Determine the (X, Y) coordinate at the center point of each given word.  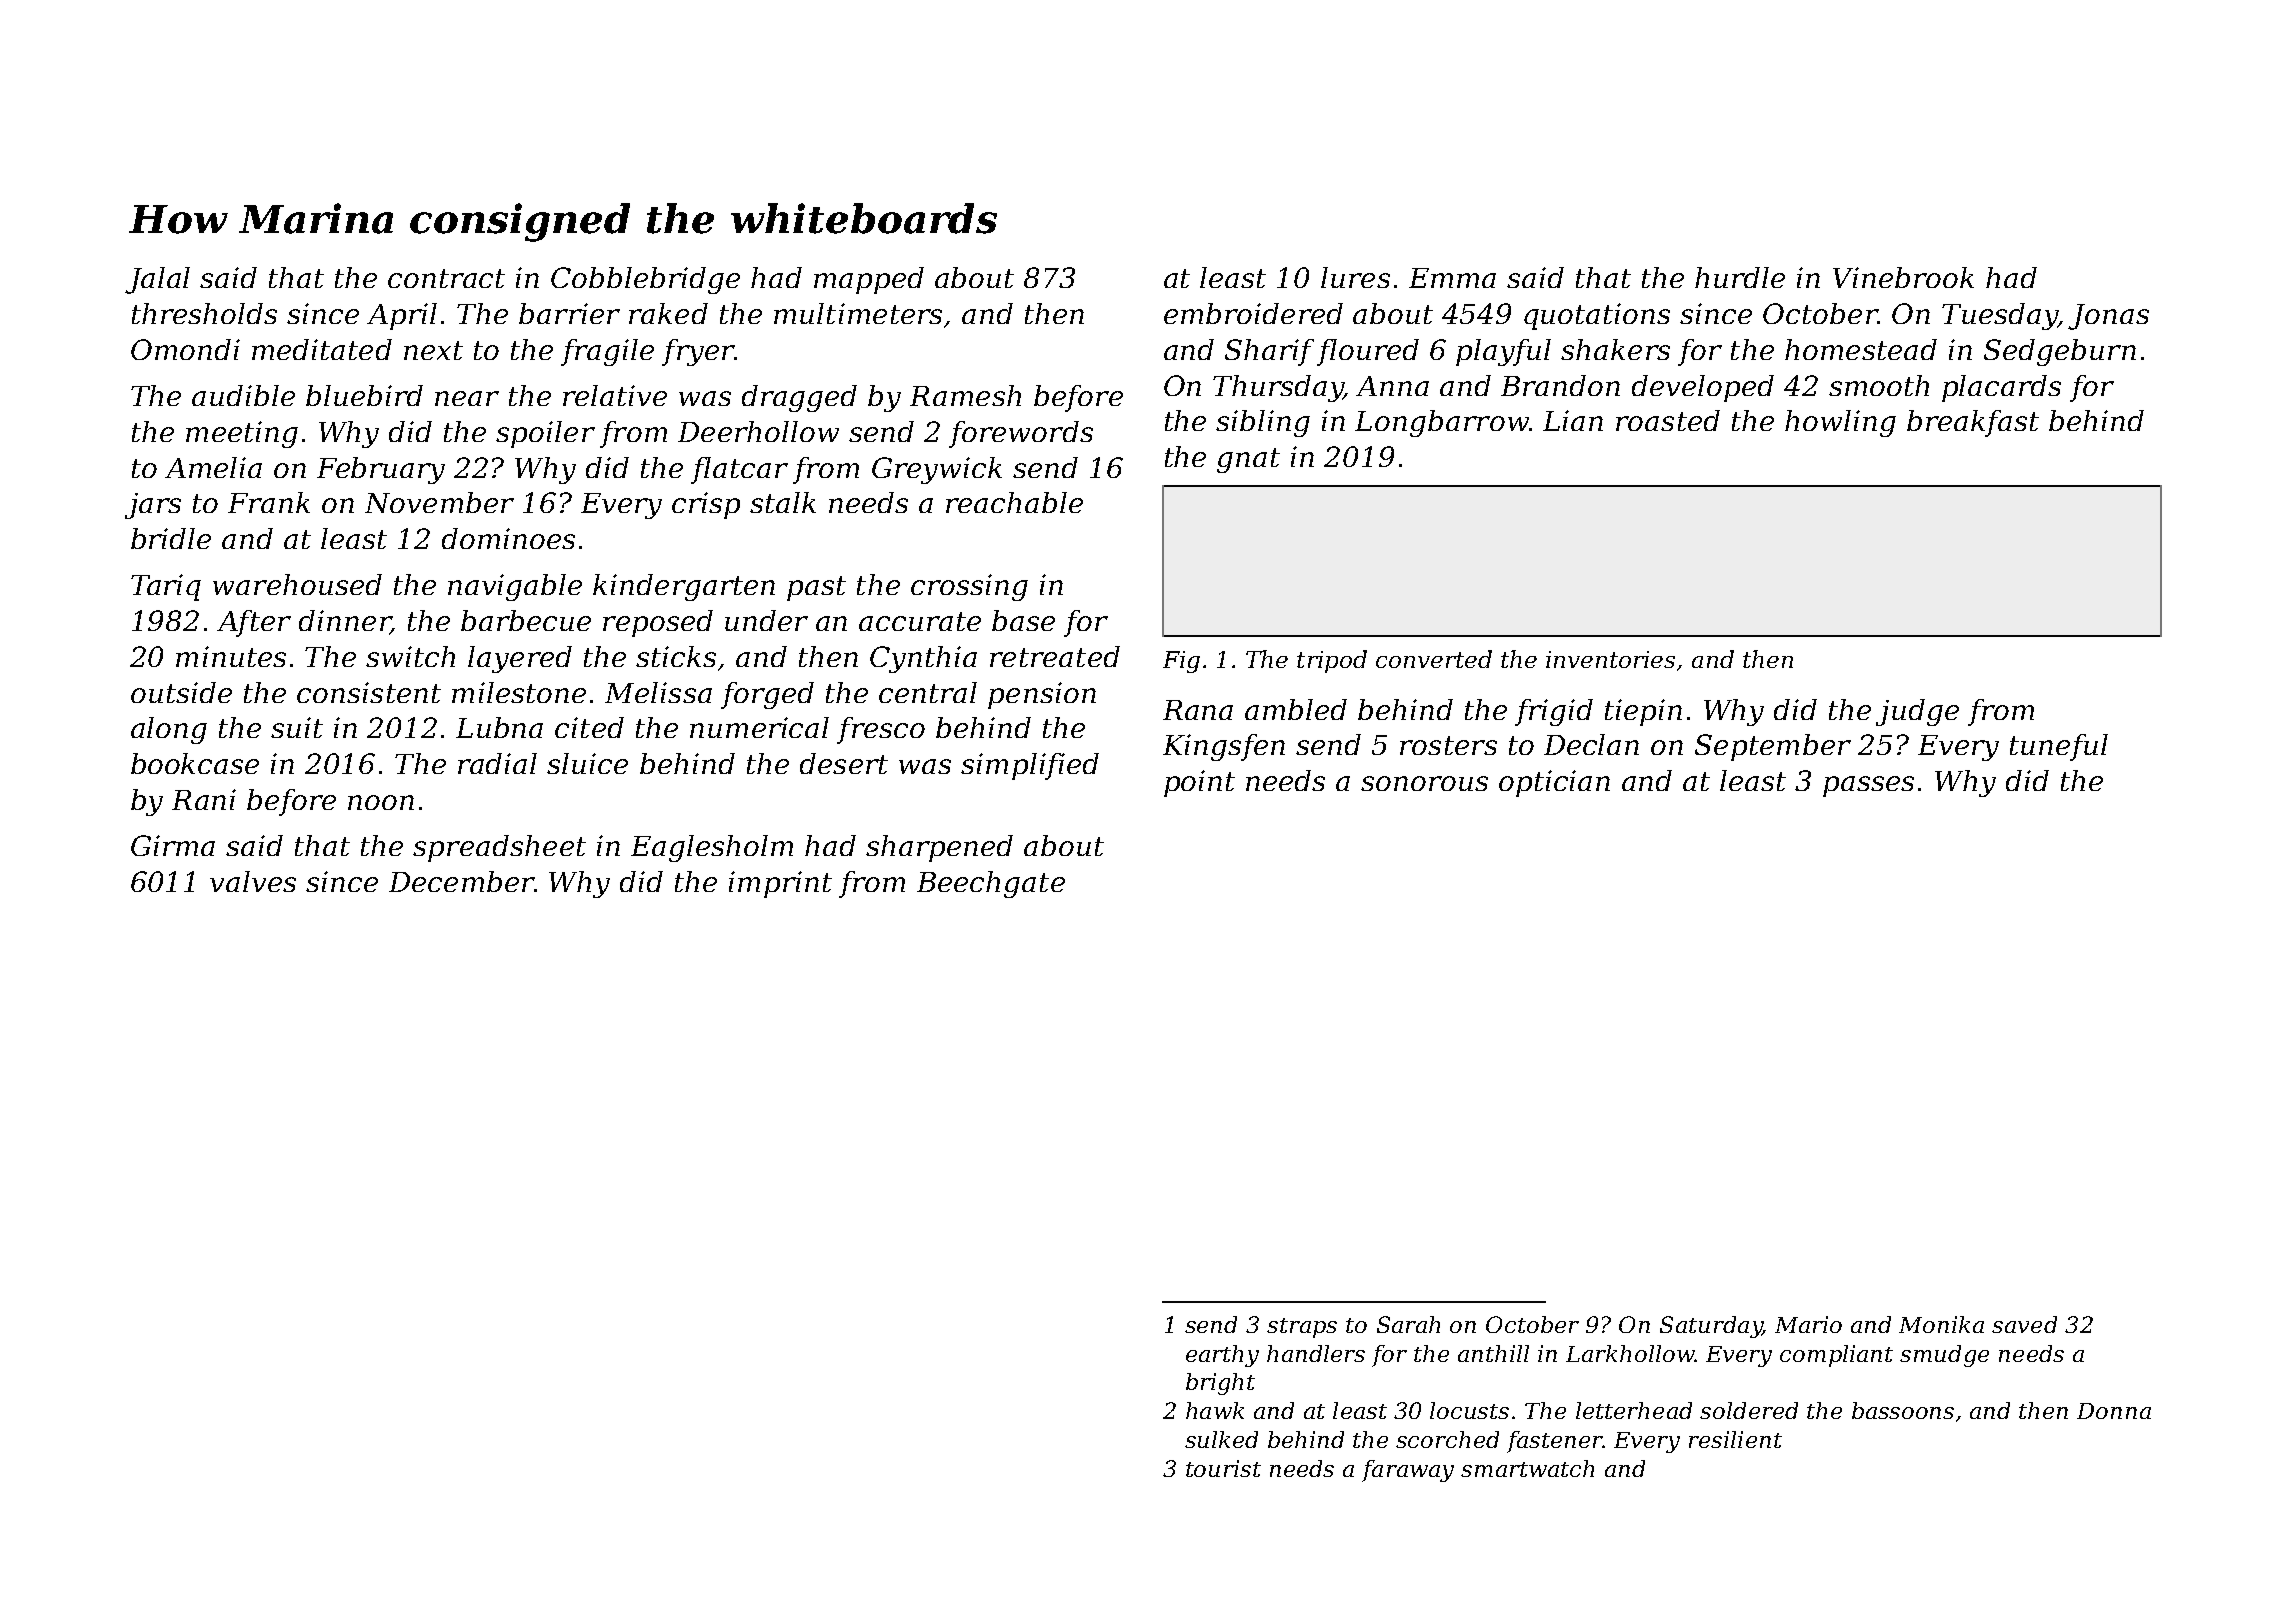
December (461, 881)
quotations (1597, 316)
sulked (1221, 1439)
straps (1302, 1328)
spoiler (545, 434)
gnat (1248, 460)
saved (2024, 1324)
